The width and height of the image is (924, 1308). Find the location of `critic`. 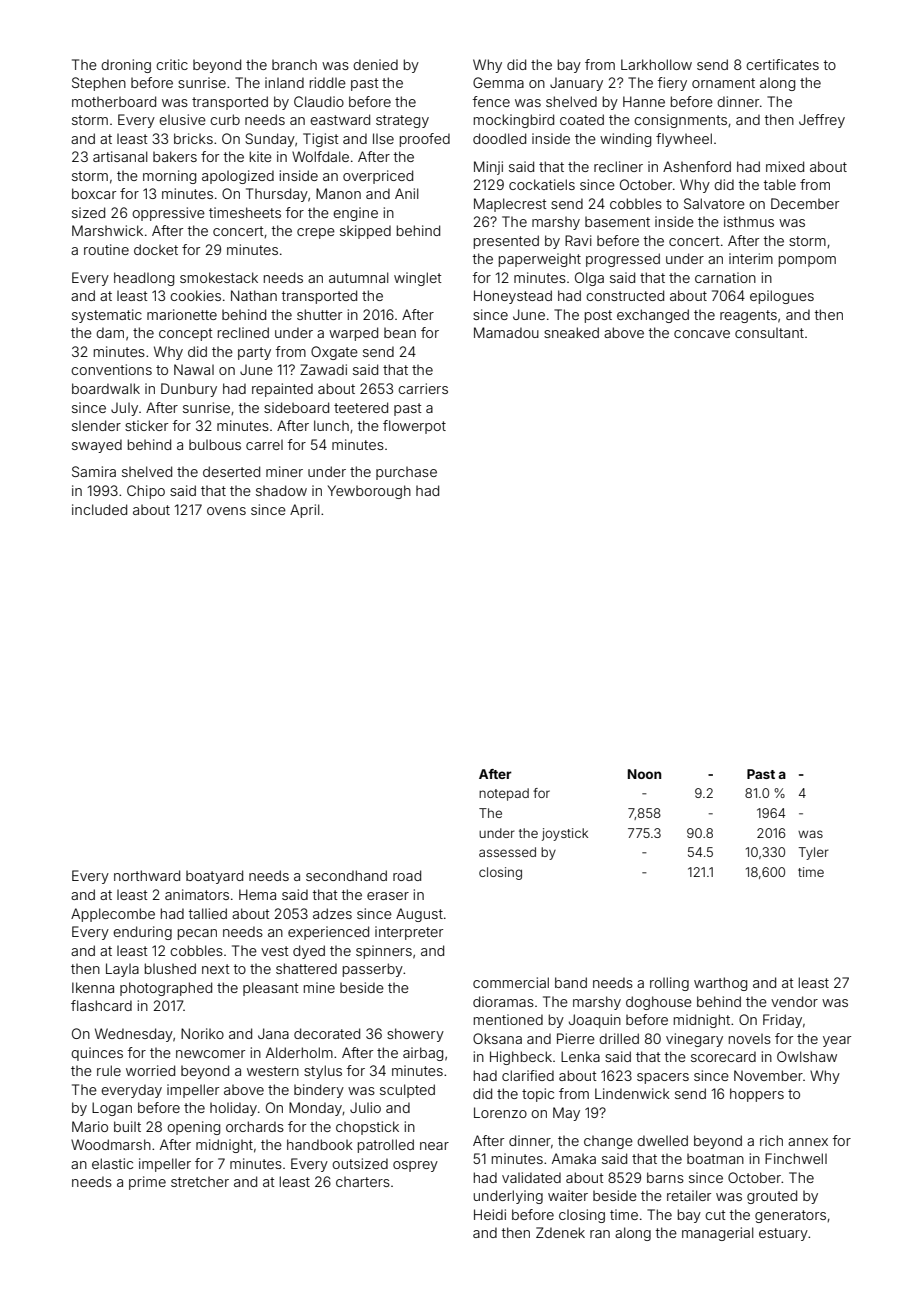

critic is located at coordinates (172, 64).
